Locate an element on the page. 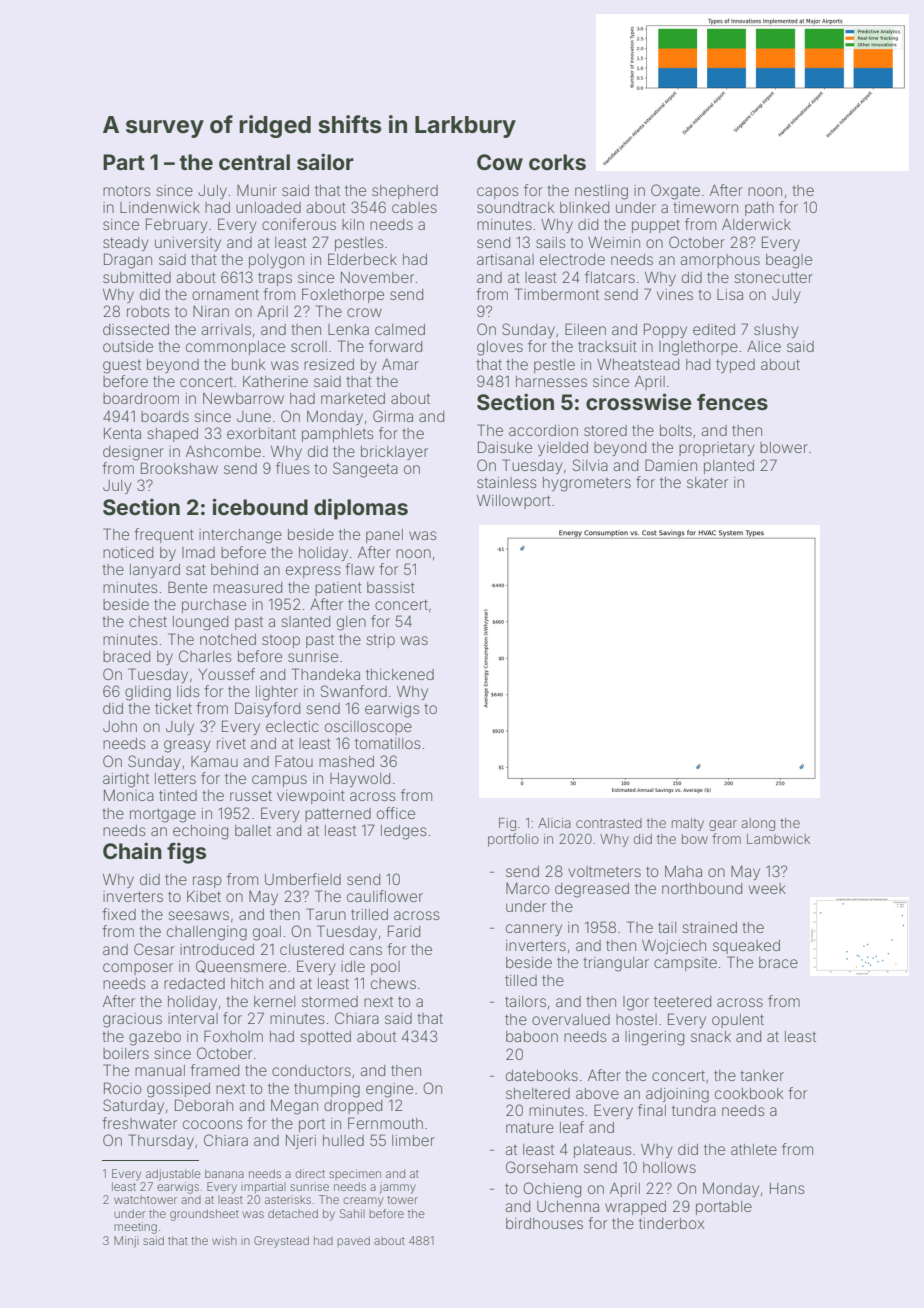  office is located at coordinates (396, 813).
